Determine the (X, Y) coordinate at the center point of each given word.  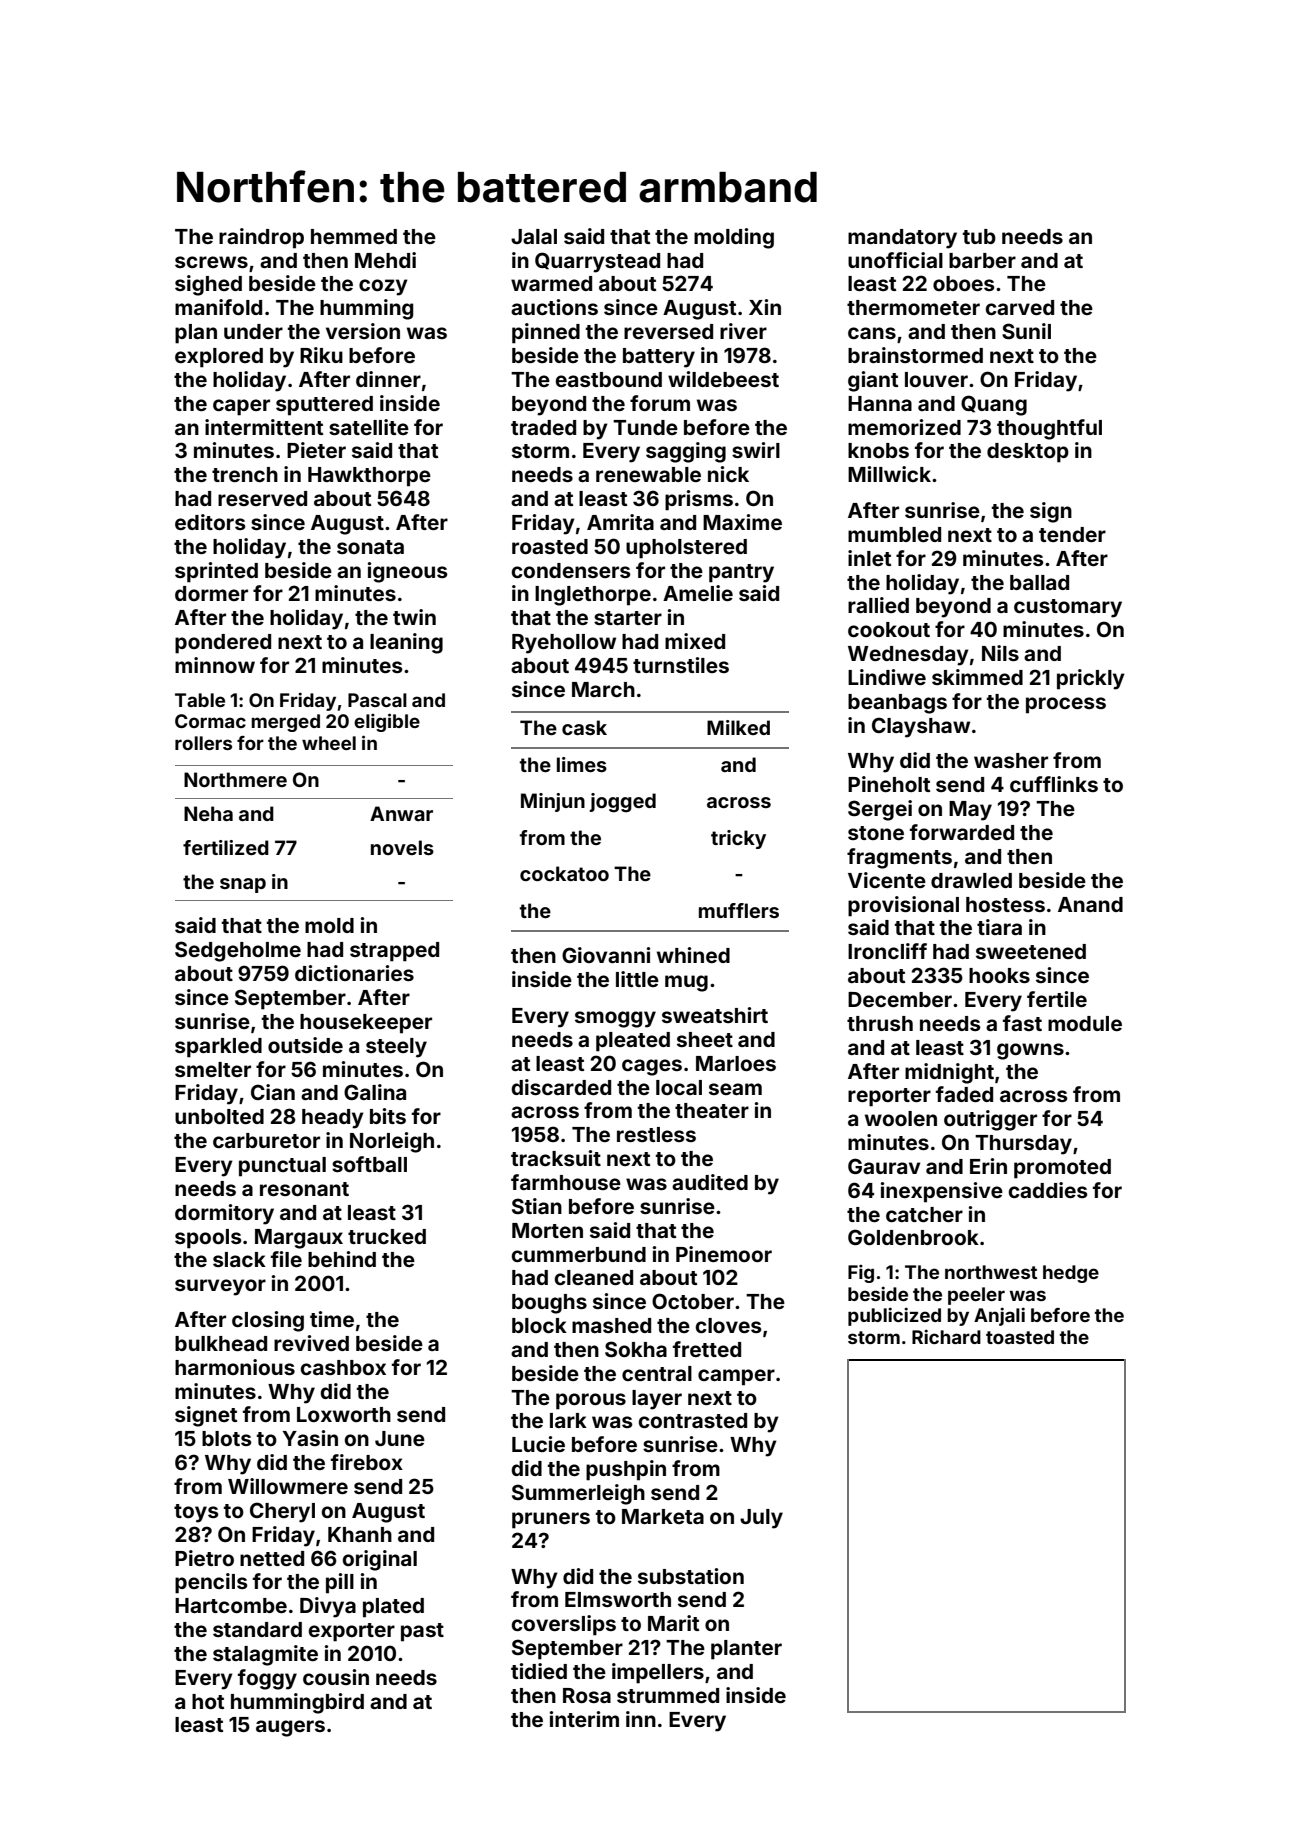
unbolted (219, 1116)
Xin (765, 307)
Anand (1090, 904)
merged (285, 723)
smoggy (615, 1019)
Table (200, 700)
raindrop (261, 238)
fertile (1057, 999)
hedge (1071, 1274)
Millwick (889, 474)
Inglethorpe (593, 596)
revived (311, 1343)
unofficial (895, 260)
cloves (729, 1325)
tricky (738, 839)
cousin (336, 1677)
